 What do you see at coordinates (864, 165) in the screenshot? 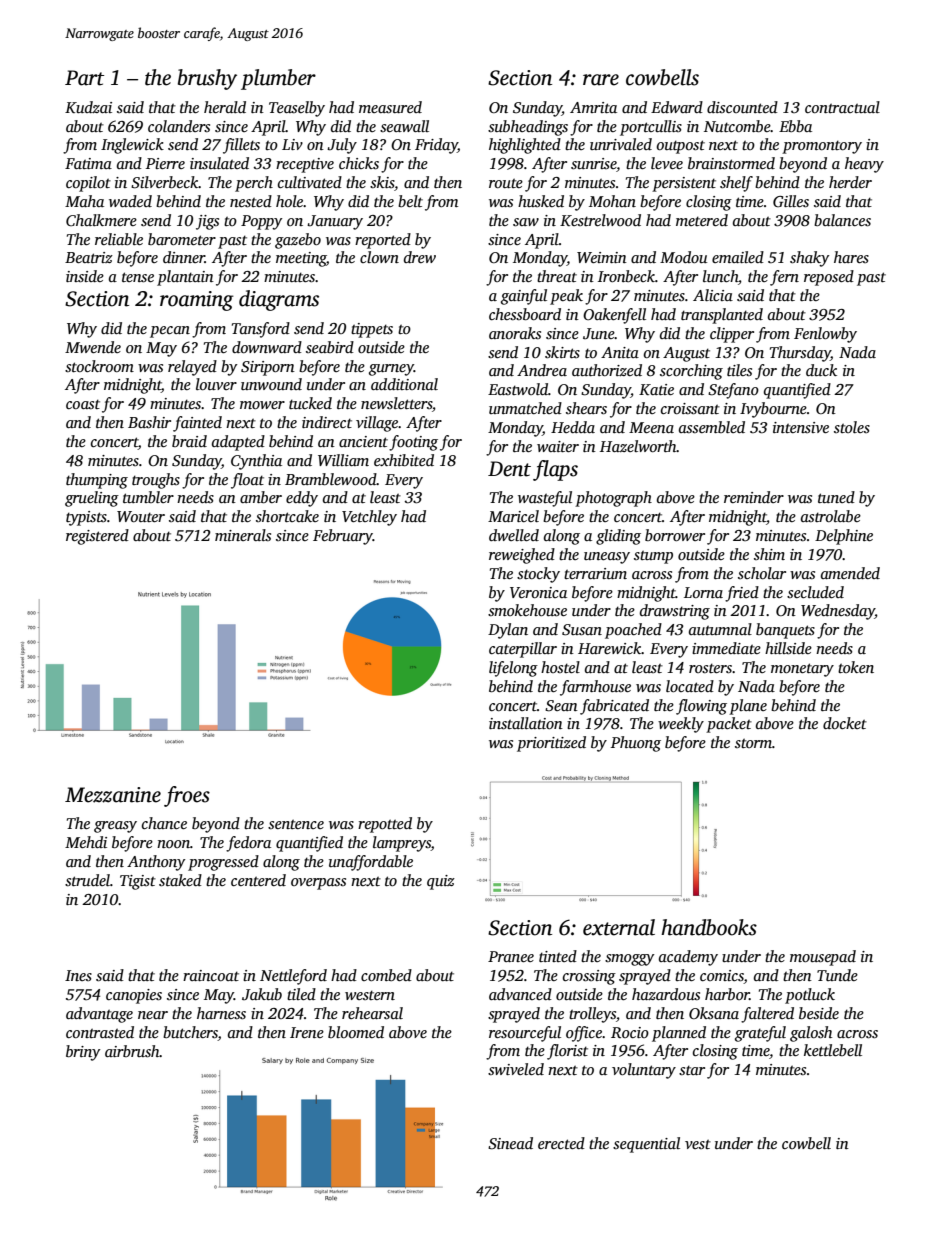
I see `heavy` at bounding box center [864, 165].
